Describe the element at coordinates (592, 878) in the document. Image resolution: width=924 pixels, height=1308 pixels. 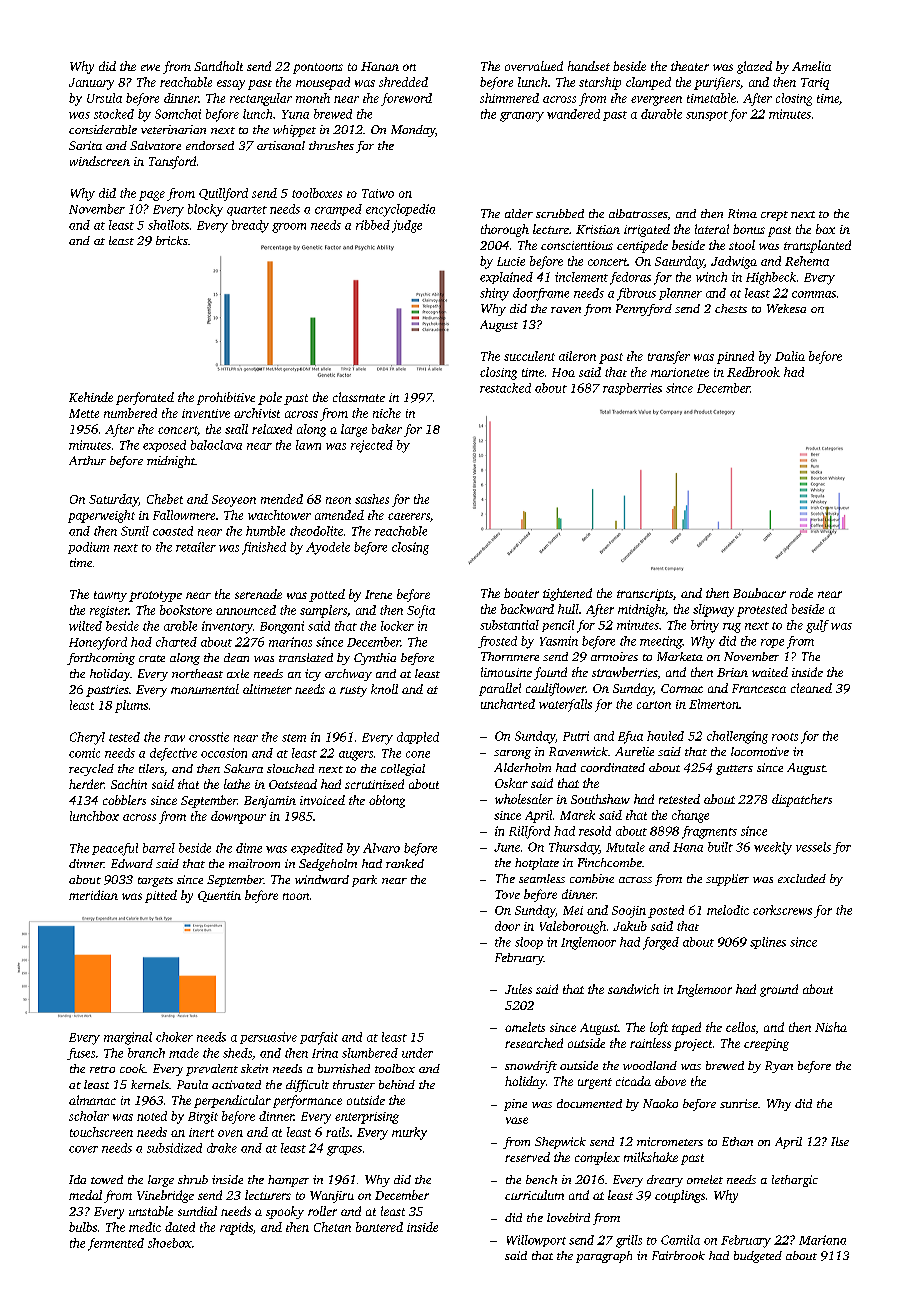
I see `combine` at that location.
